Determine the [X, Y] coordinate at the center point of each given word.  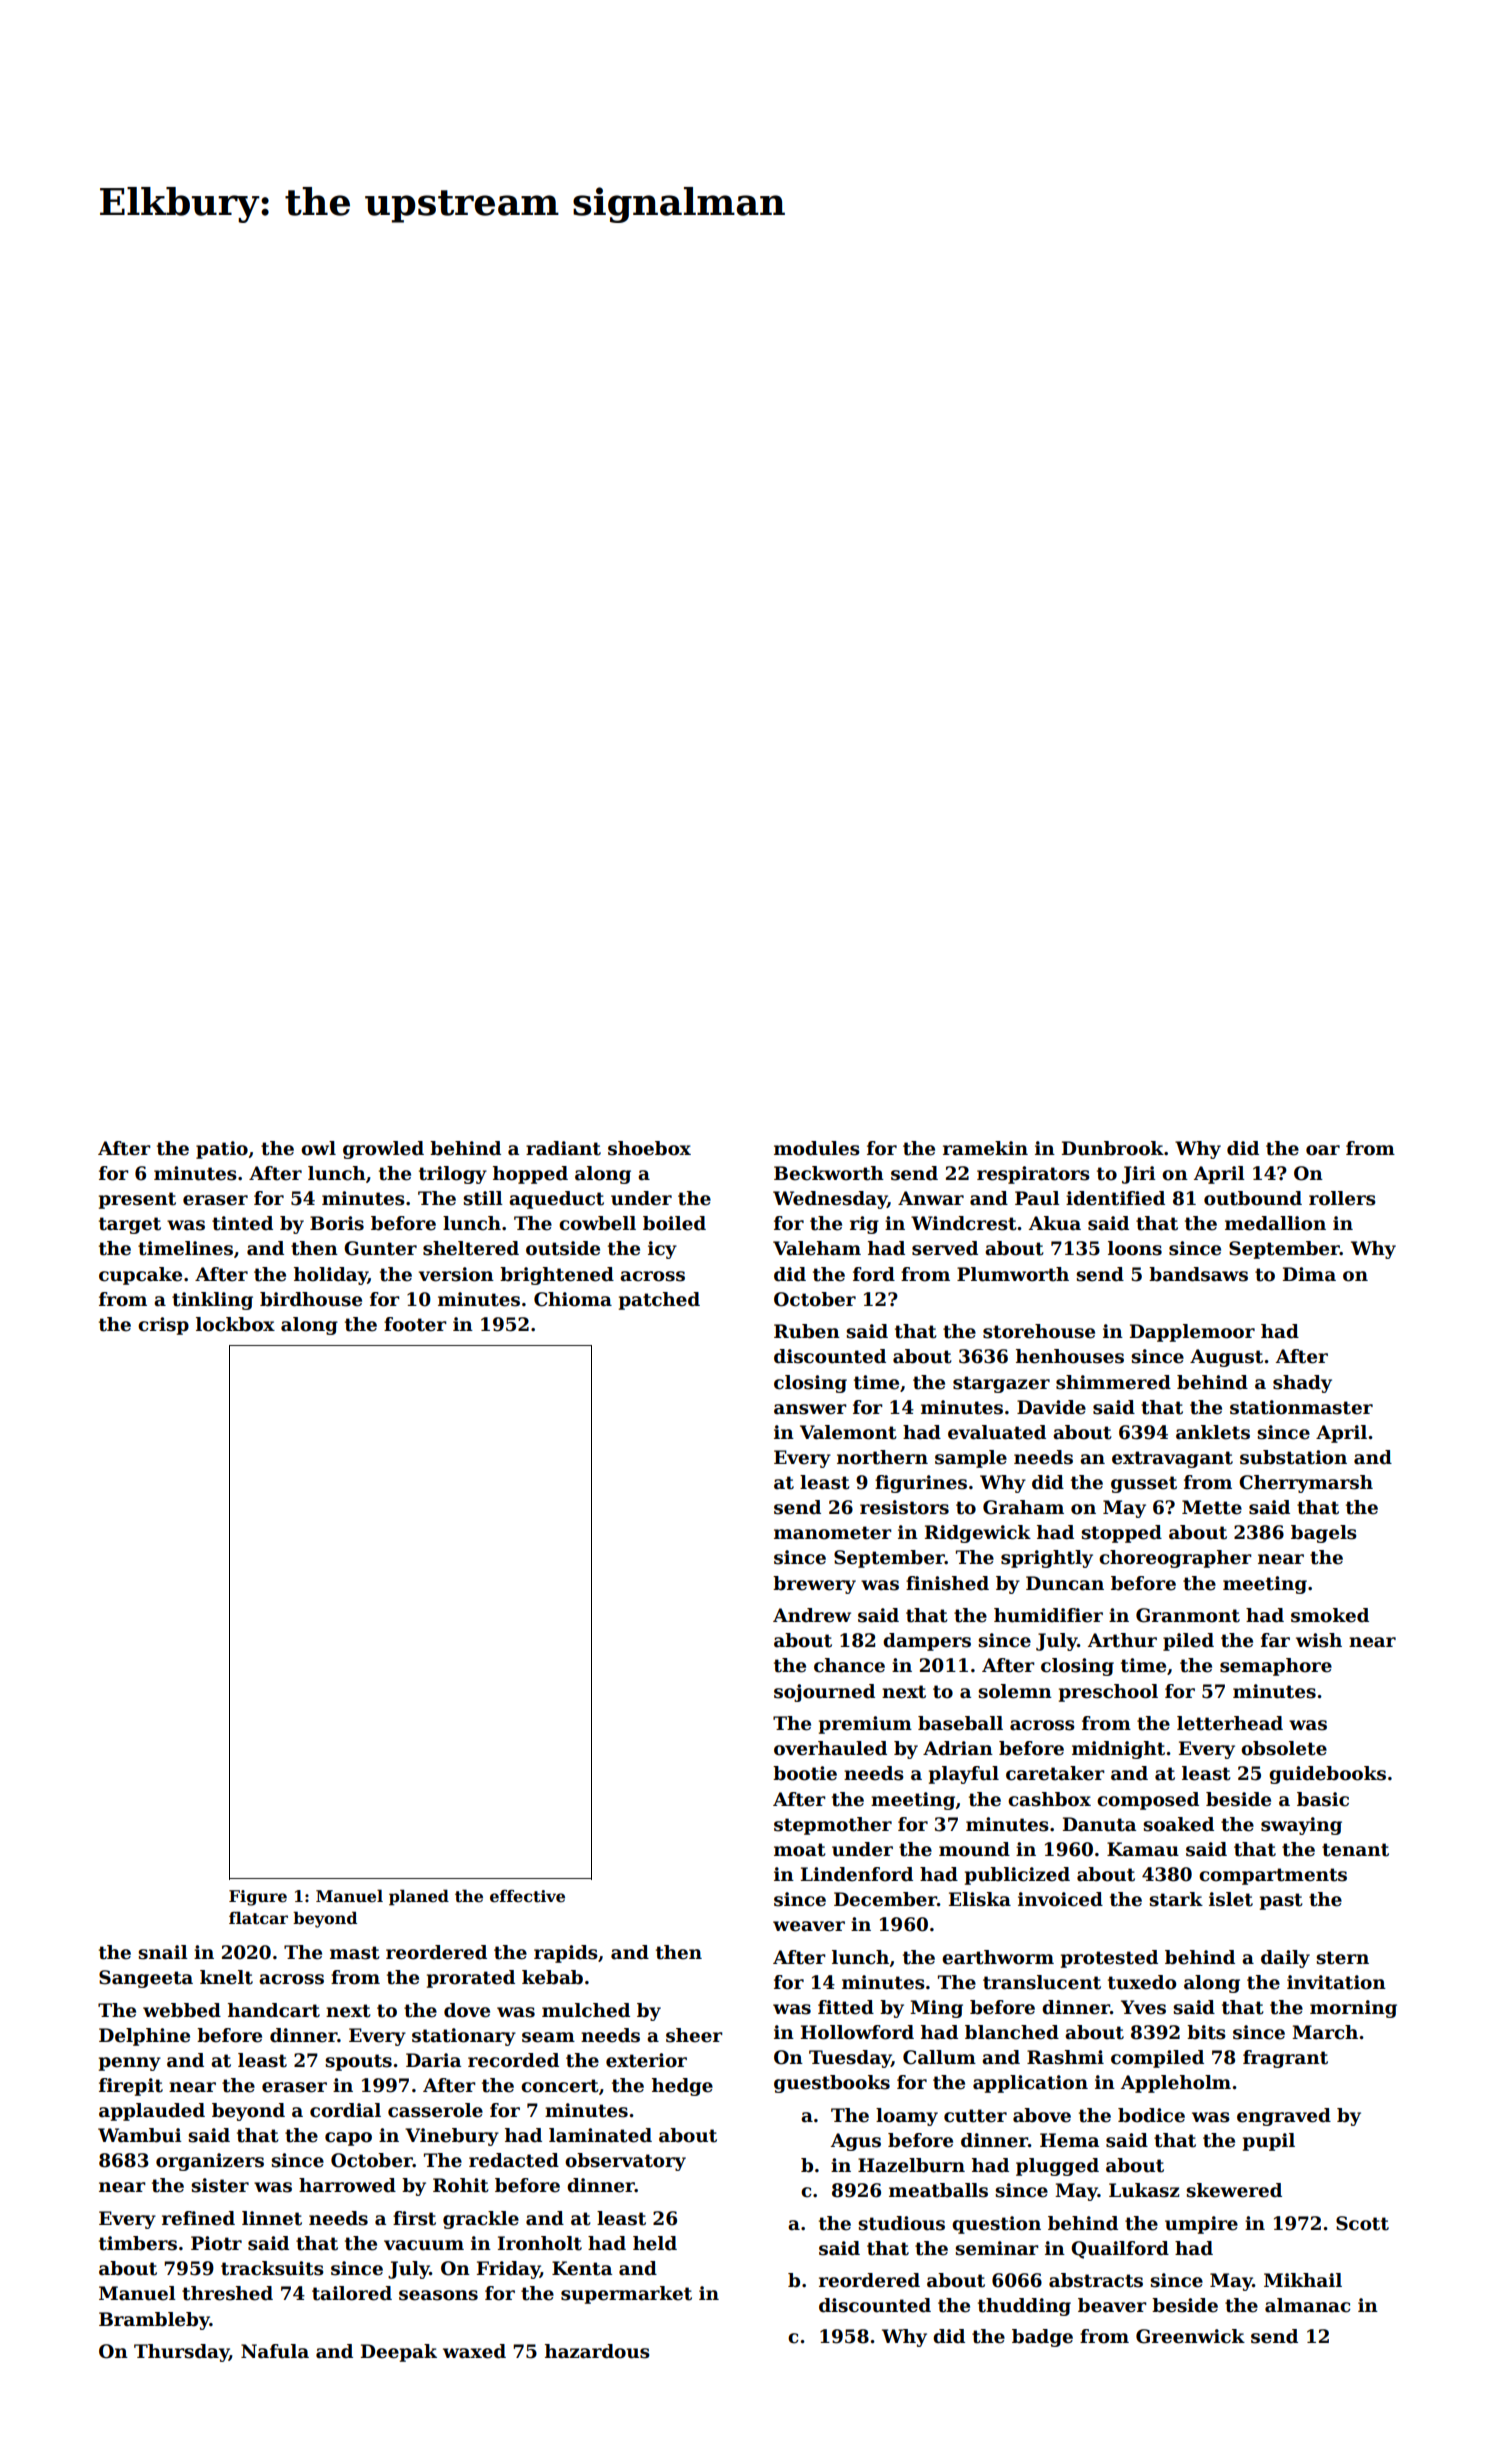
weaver [809, 1926]
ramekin [985, 1148]
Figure [258, 1898]
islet [1231, 1899]
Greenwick [1190, 2336]
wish [1319, 1640]
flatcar [258, 1918]
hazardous [597, 2351]
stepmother [833, 1826]
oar [1323, 1150]
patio [222, 1150]
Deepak [399, 2353]
